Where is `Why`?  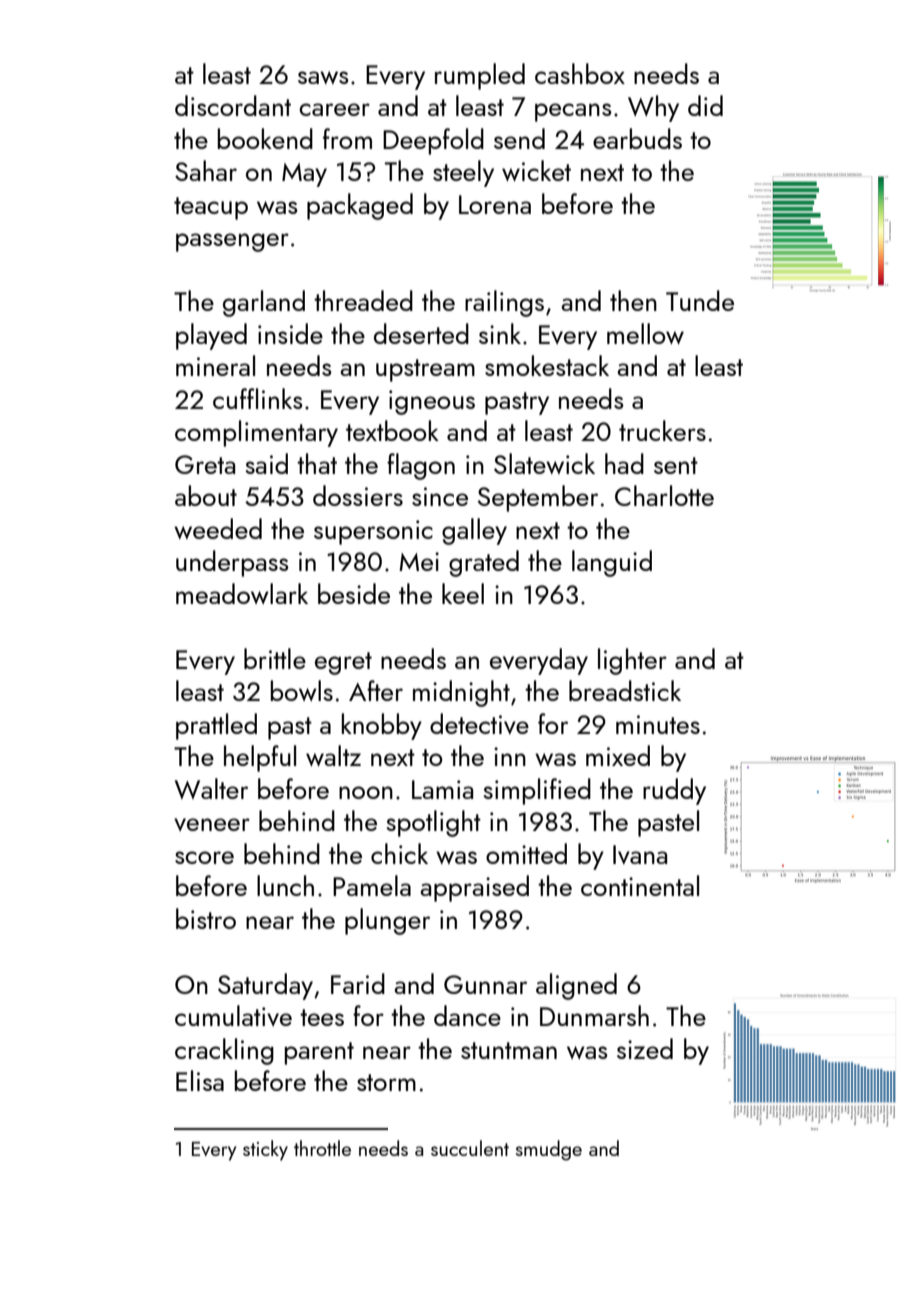
Why is located at coordinates (653, 108).
